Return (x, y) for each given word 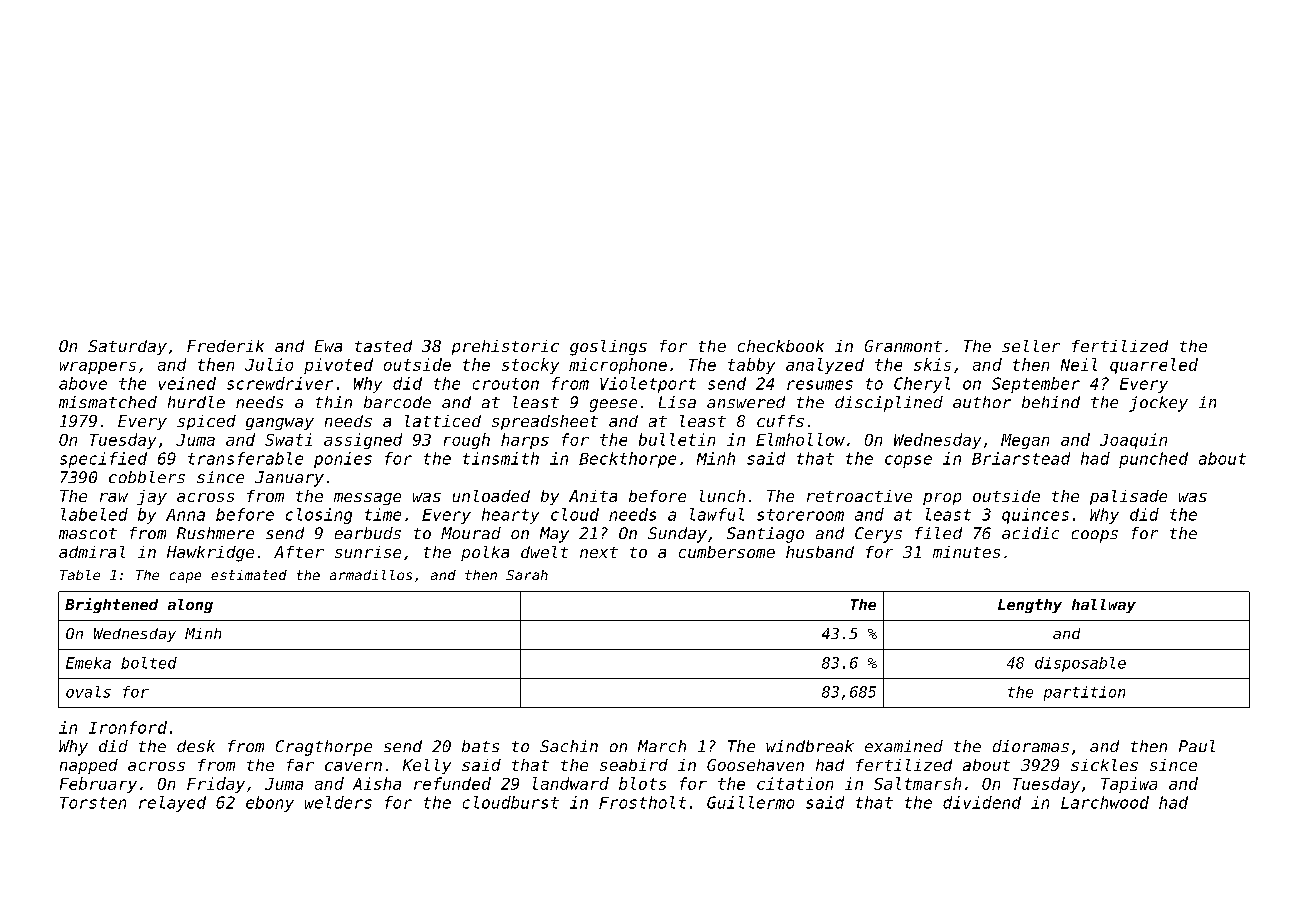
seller (1031, 346)
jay (152, 497)
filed (938, 533)
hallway (1104, 606)
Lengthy (1030, 606)
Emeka (88, 663)
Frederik (225, 346)
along (190, 606)
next (599, 552)
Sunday (677, 535)
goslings (608, 348)
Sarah (527, 575)
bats (480, 746)
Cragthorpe (324, 748)
